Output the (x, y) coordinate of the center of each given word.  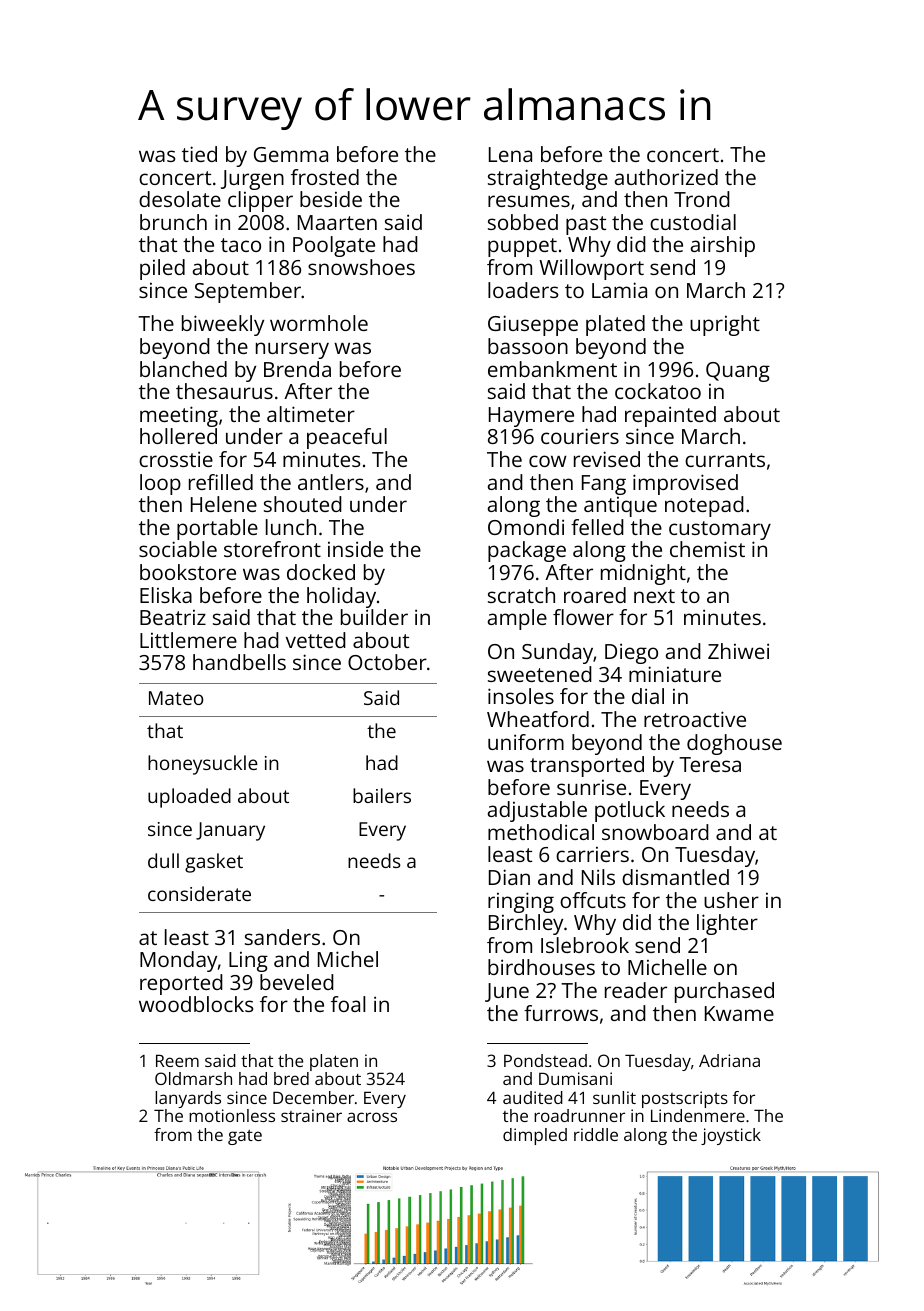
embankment (552, 369)
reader (636, 990)
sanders (282, 937)
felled (597, 527)
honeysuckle (203, 765)
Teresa (710, 764)
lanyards (188, 1099)
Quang (738, 372)
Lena (510, 154)
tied (199, 154)
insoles (521, 696)
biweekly (223, 325)
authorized (666, 177)
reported (181, 984)
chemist (707, 549)
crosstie (176, 459)
